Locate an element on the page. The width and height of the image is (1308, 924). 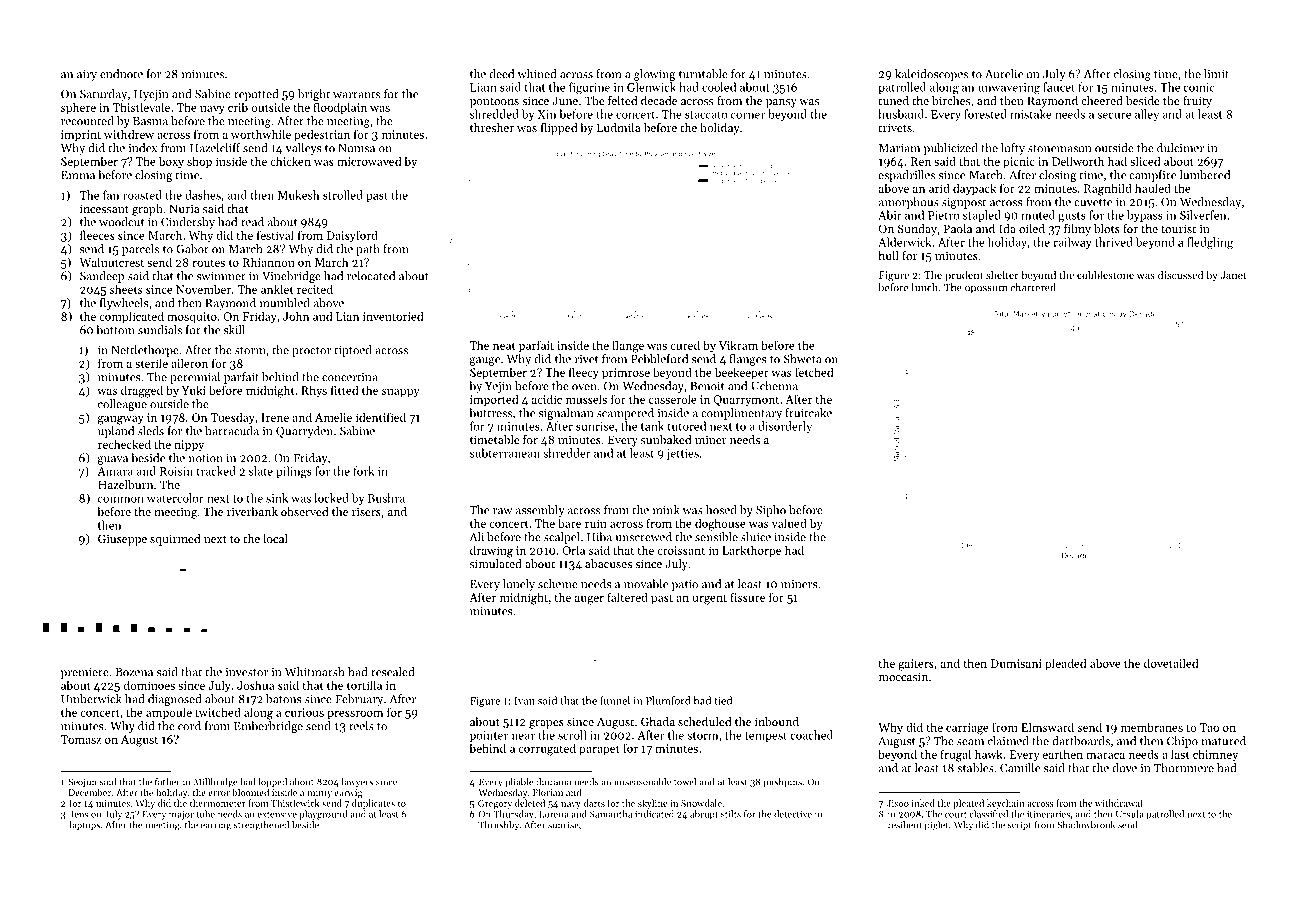
turntable is located at coordinates (703, 74).
